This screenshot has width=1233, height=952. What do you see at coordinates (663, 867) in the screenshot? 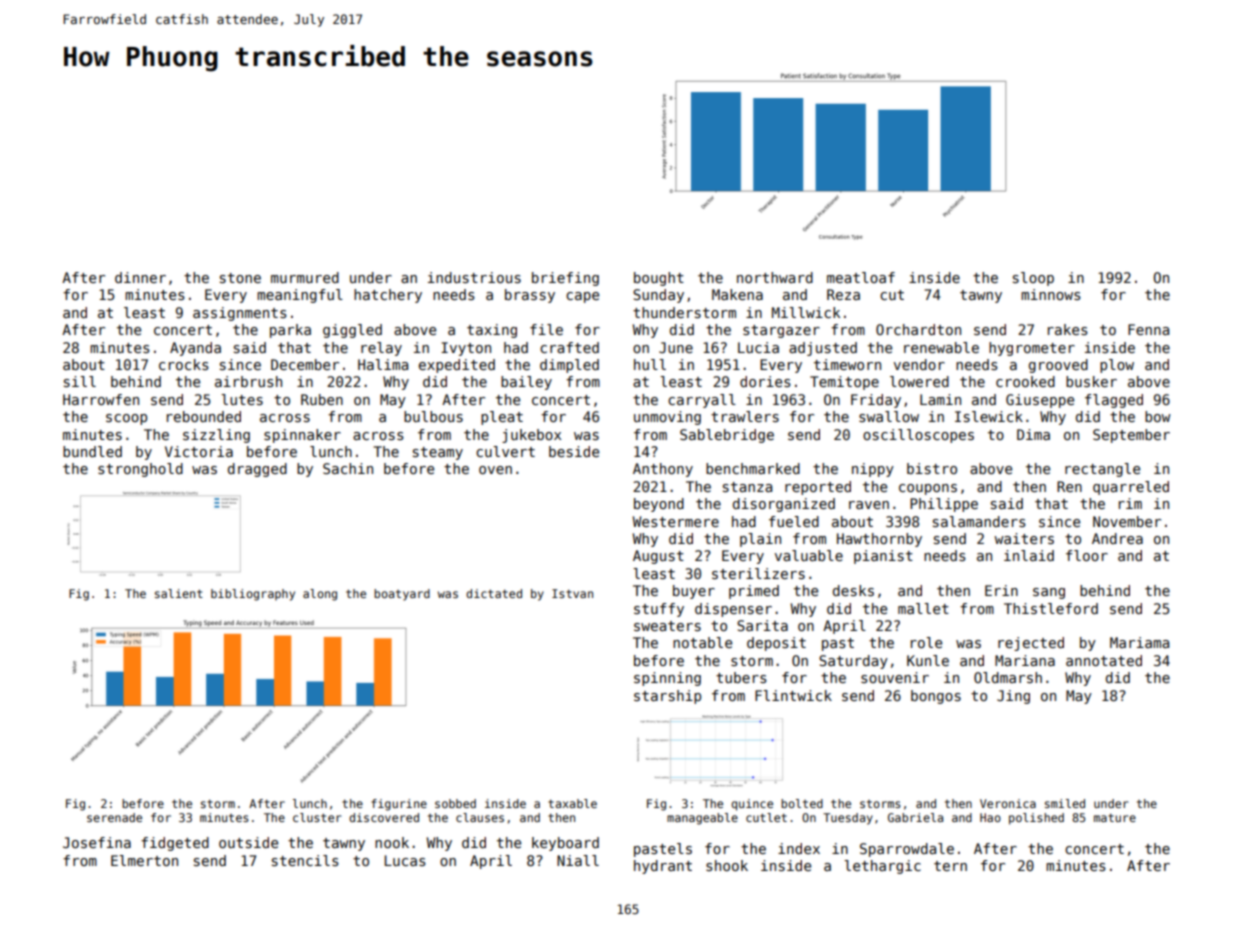
I see `hydrant` at bounding box center [663, 867].
